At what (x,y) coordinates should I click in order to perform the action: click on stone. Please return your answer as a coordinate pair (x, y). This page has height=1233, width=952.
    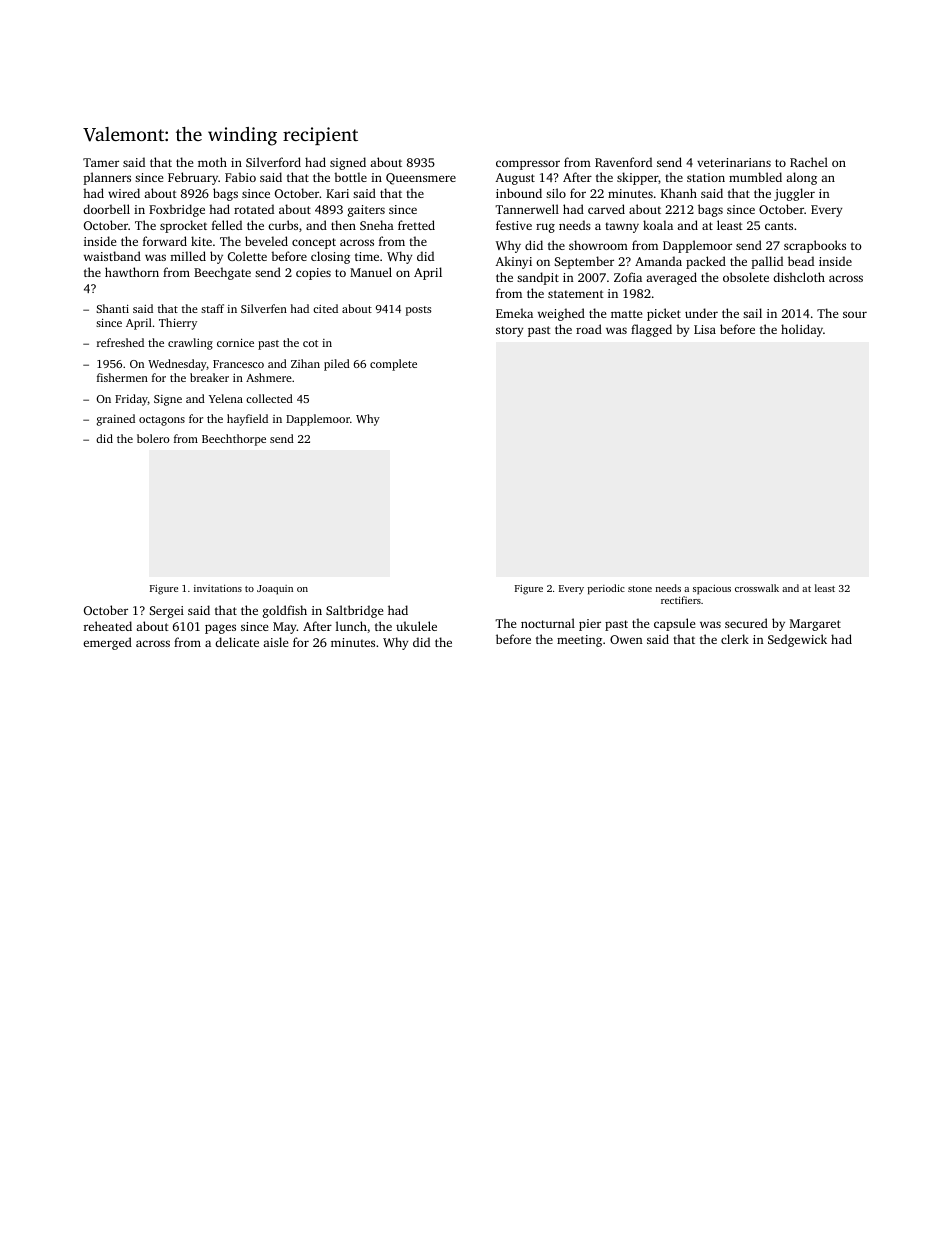
    Looking at the image, I should click on (640, 589).
